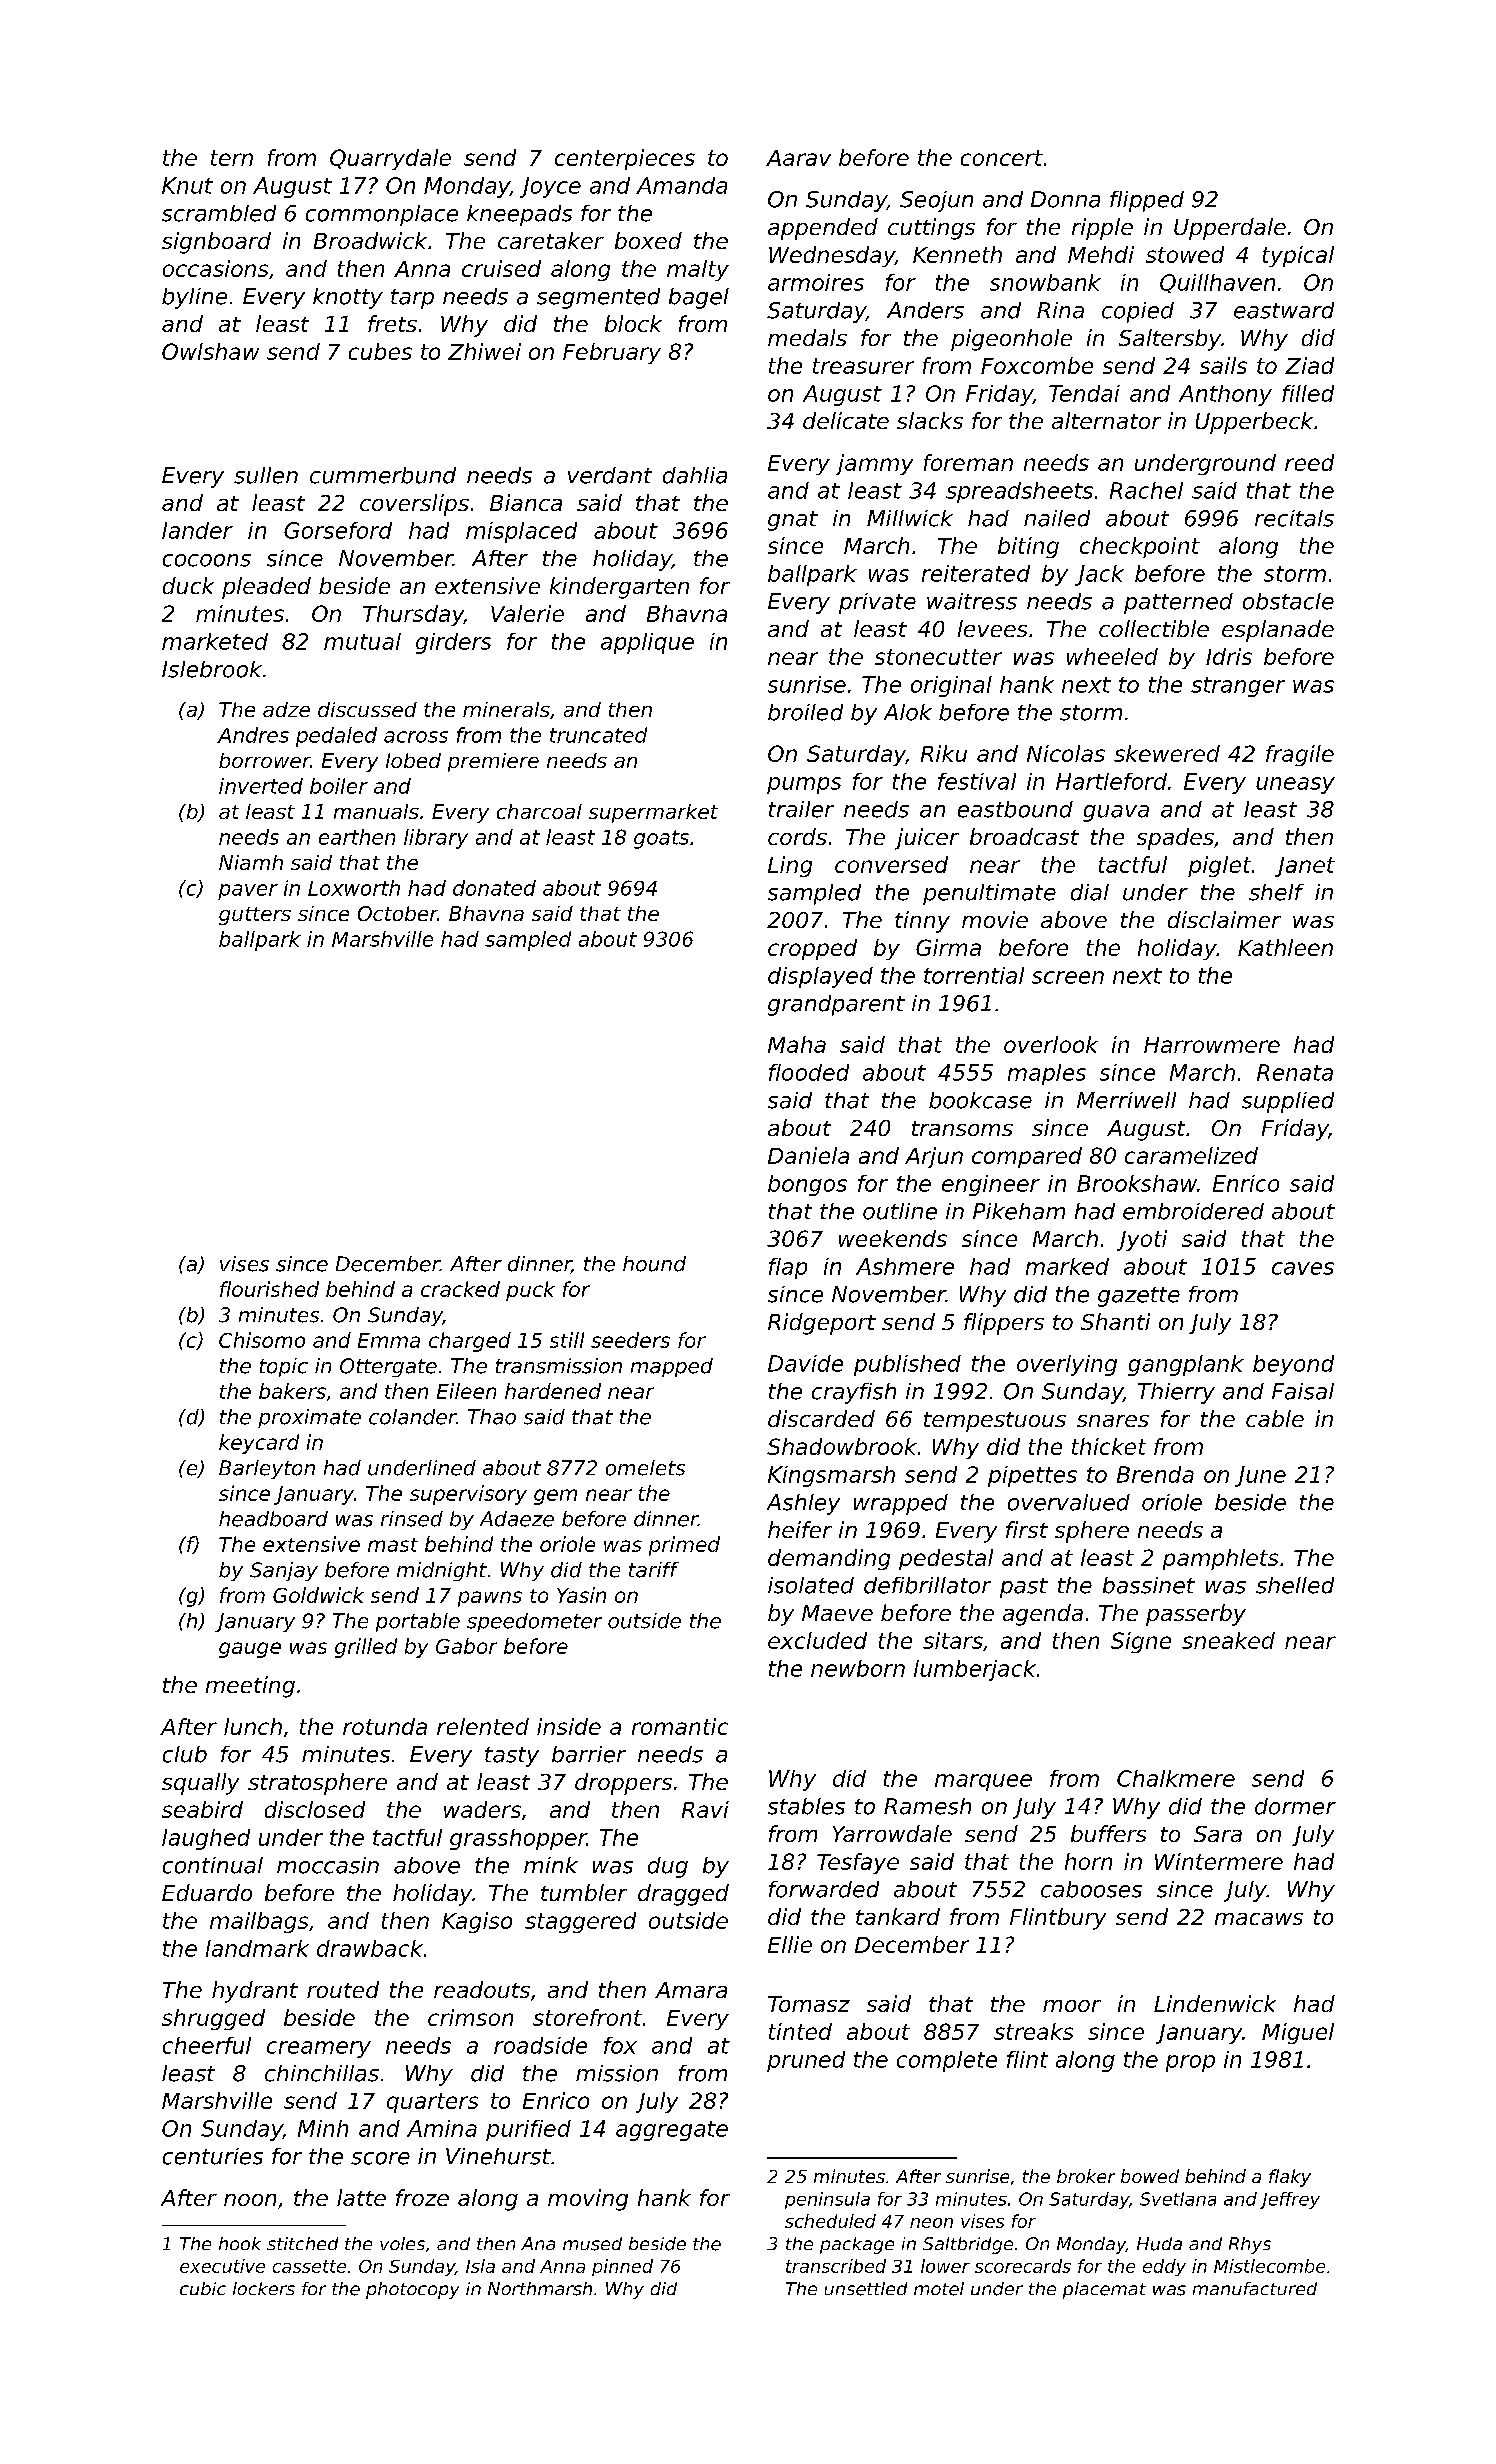  I want to click on premiere, so click(493, 762).
